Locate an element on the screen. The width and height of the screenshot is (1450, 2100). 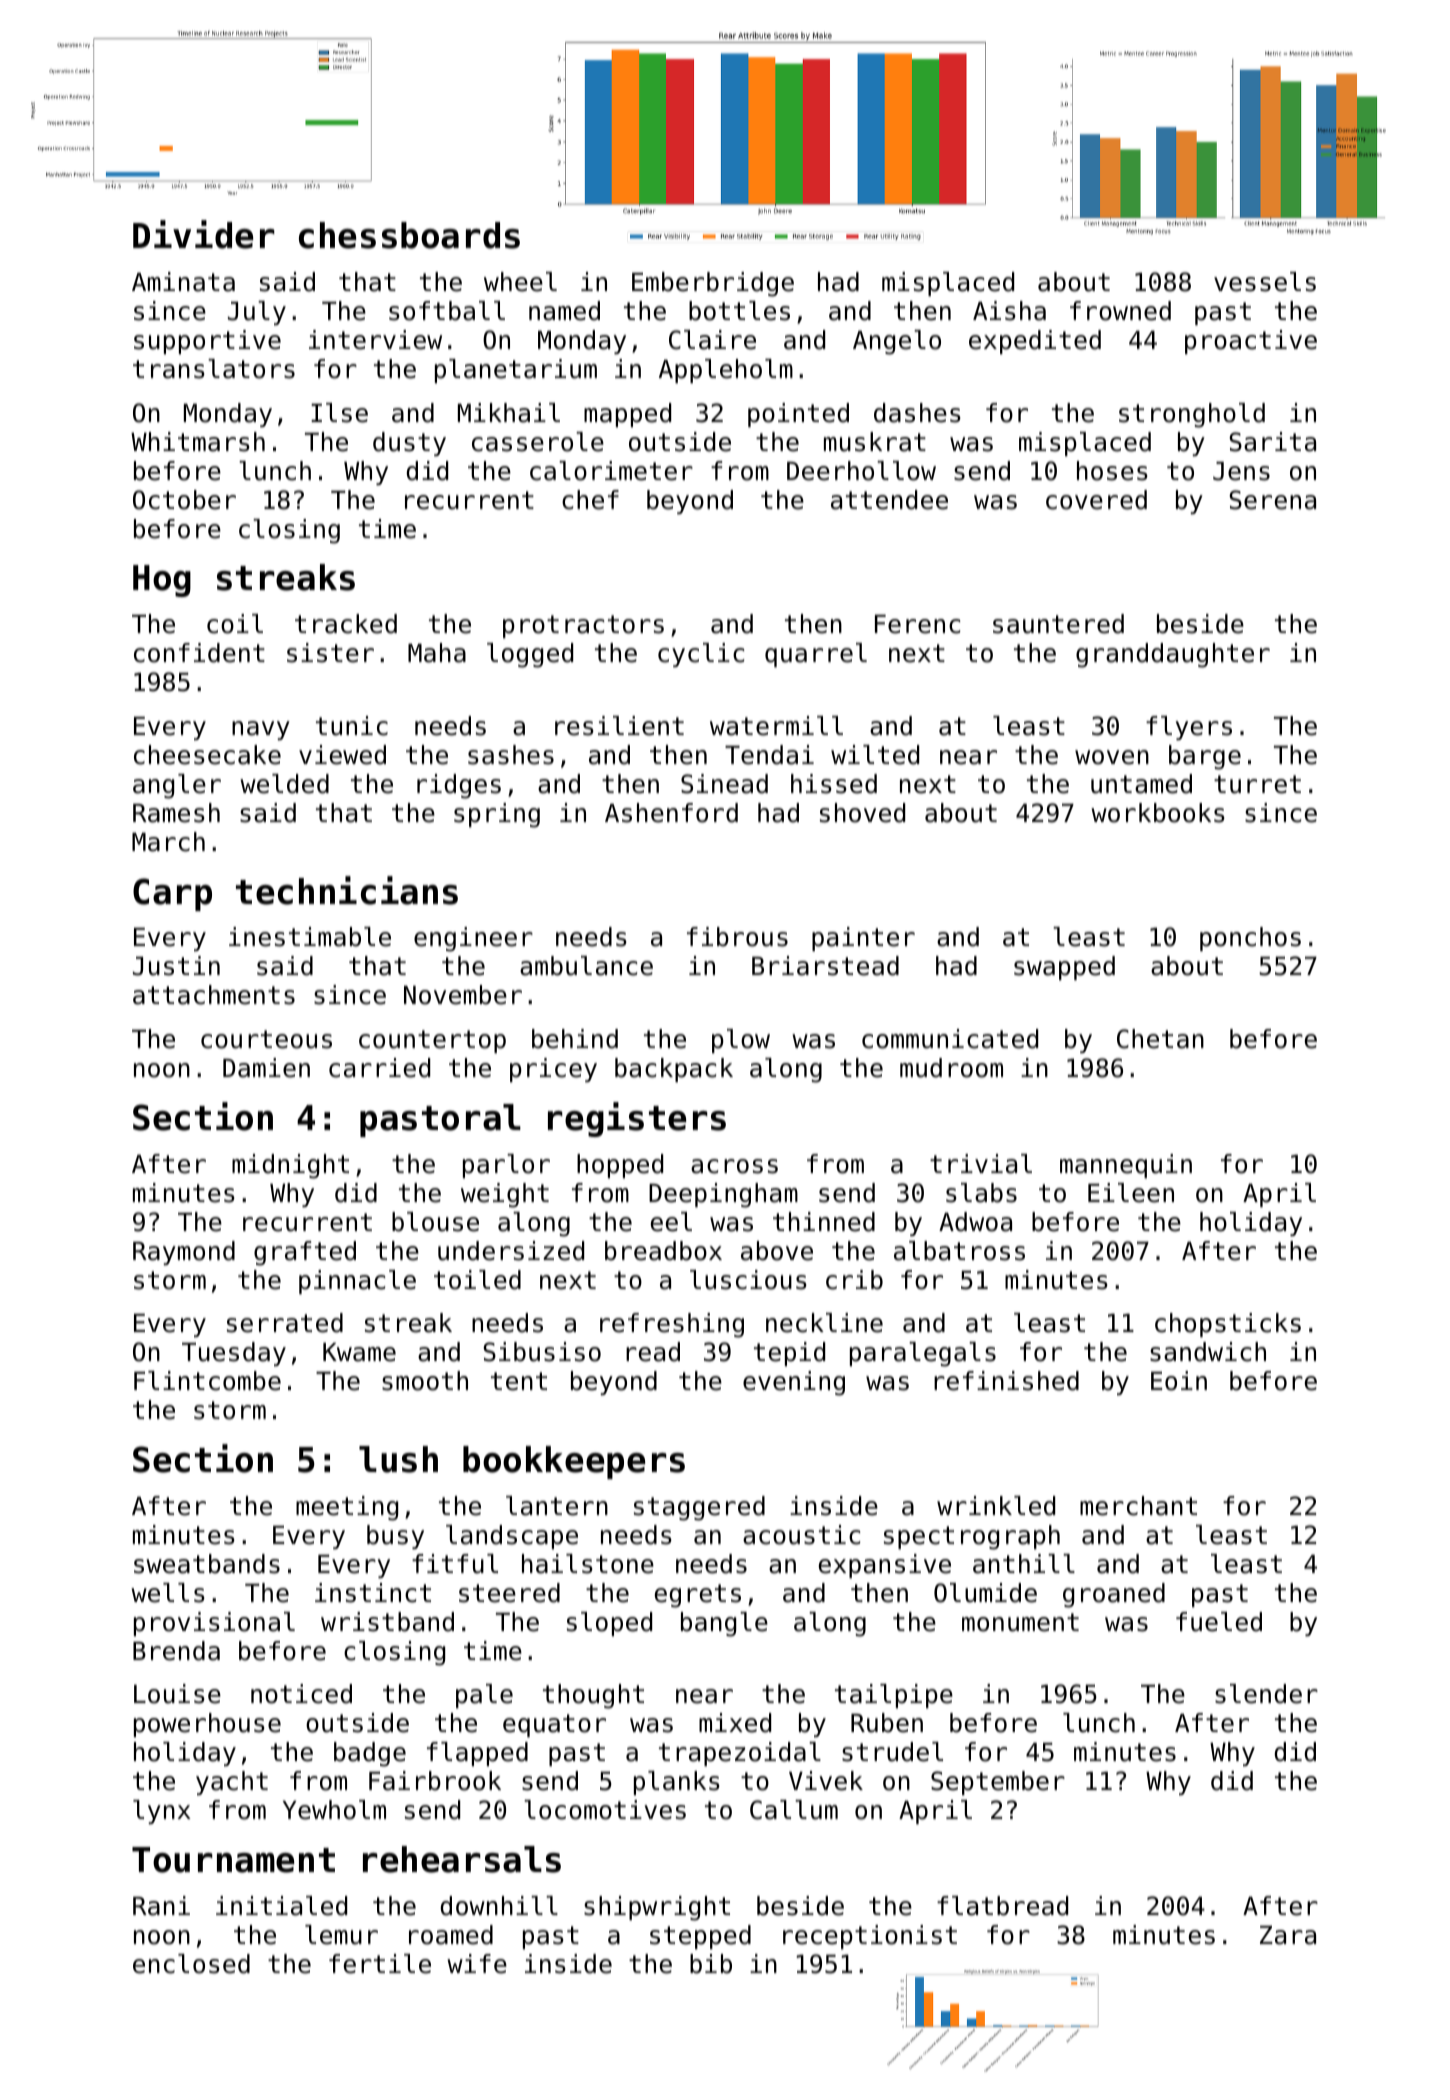
chopsticks is located at coordinates (1228, 1325).
